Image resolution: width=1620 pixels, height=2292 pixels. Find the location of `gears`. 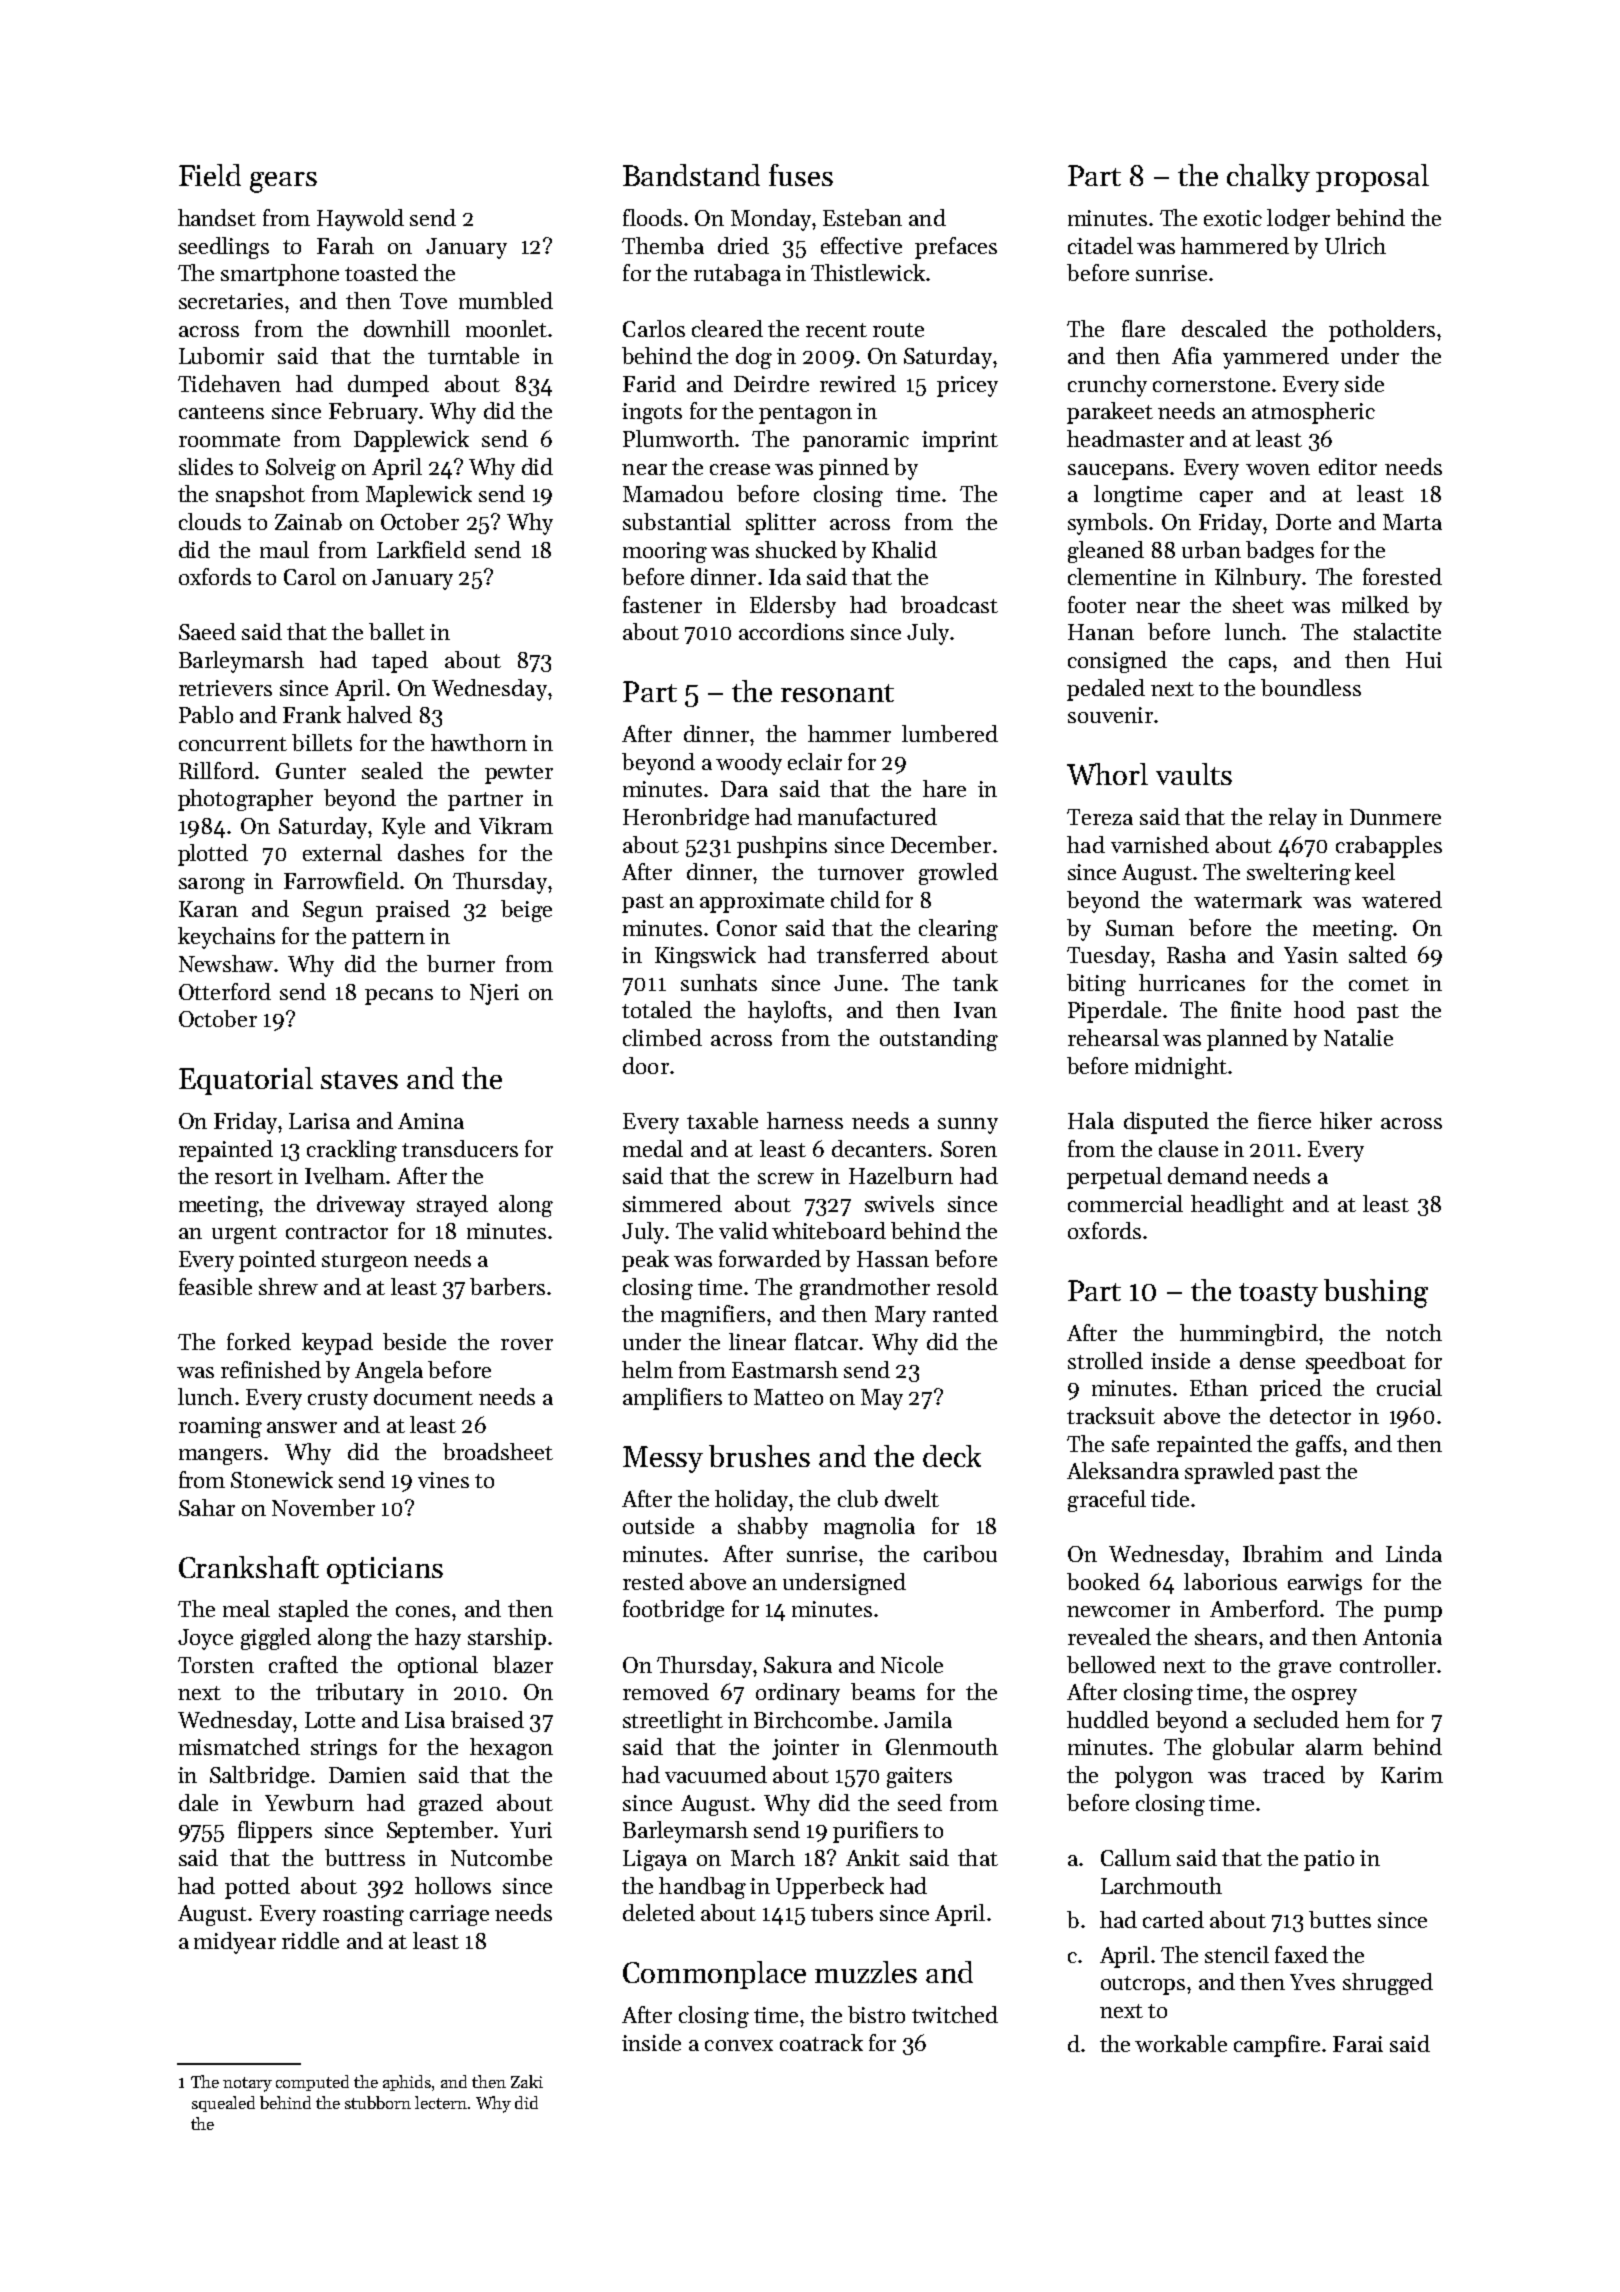

gears is located at coordinates (283, 182).
